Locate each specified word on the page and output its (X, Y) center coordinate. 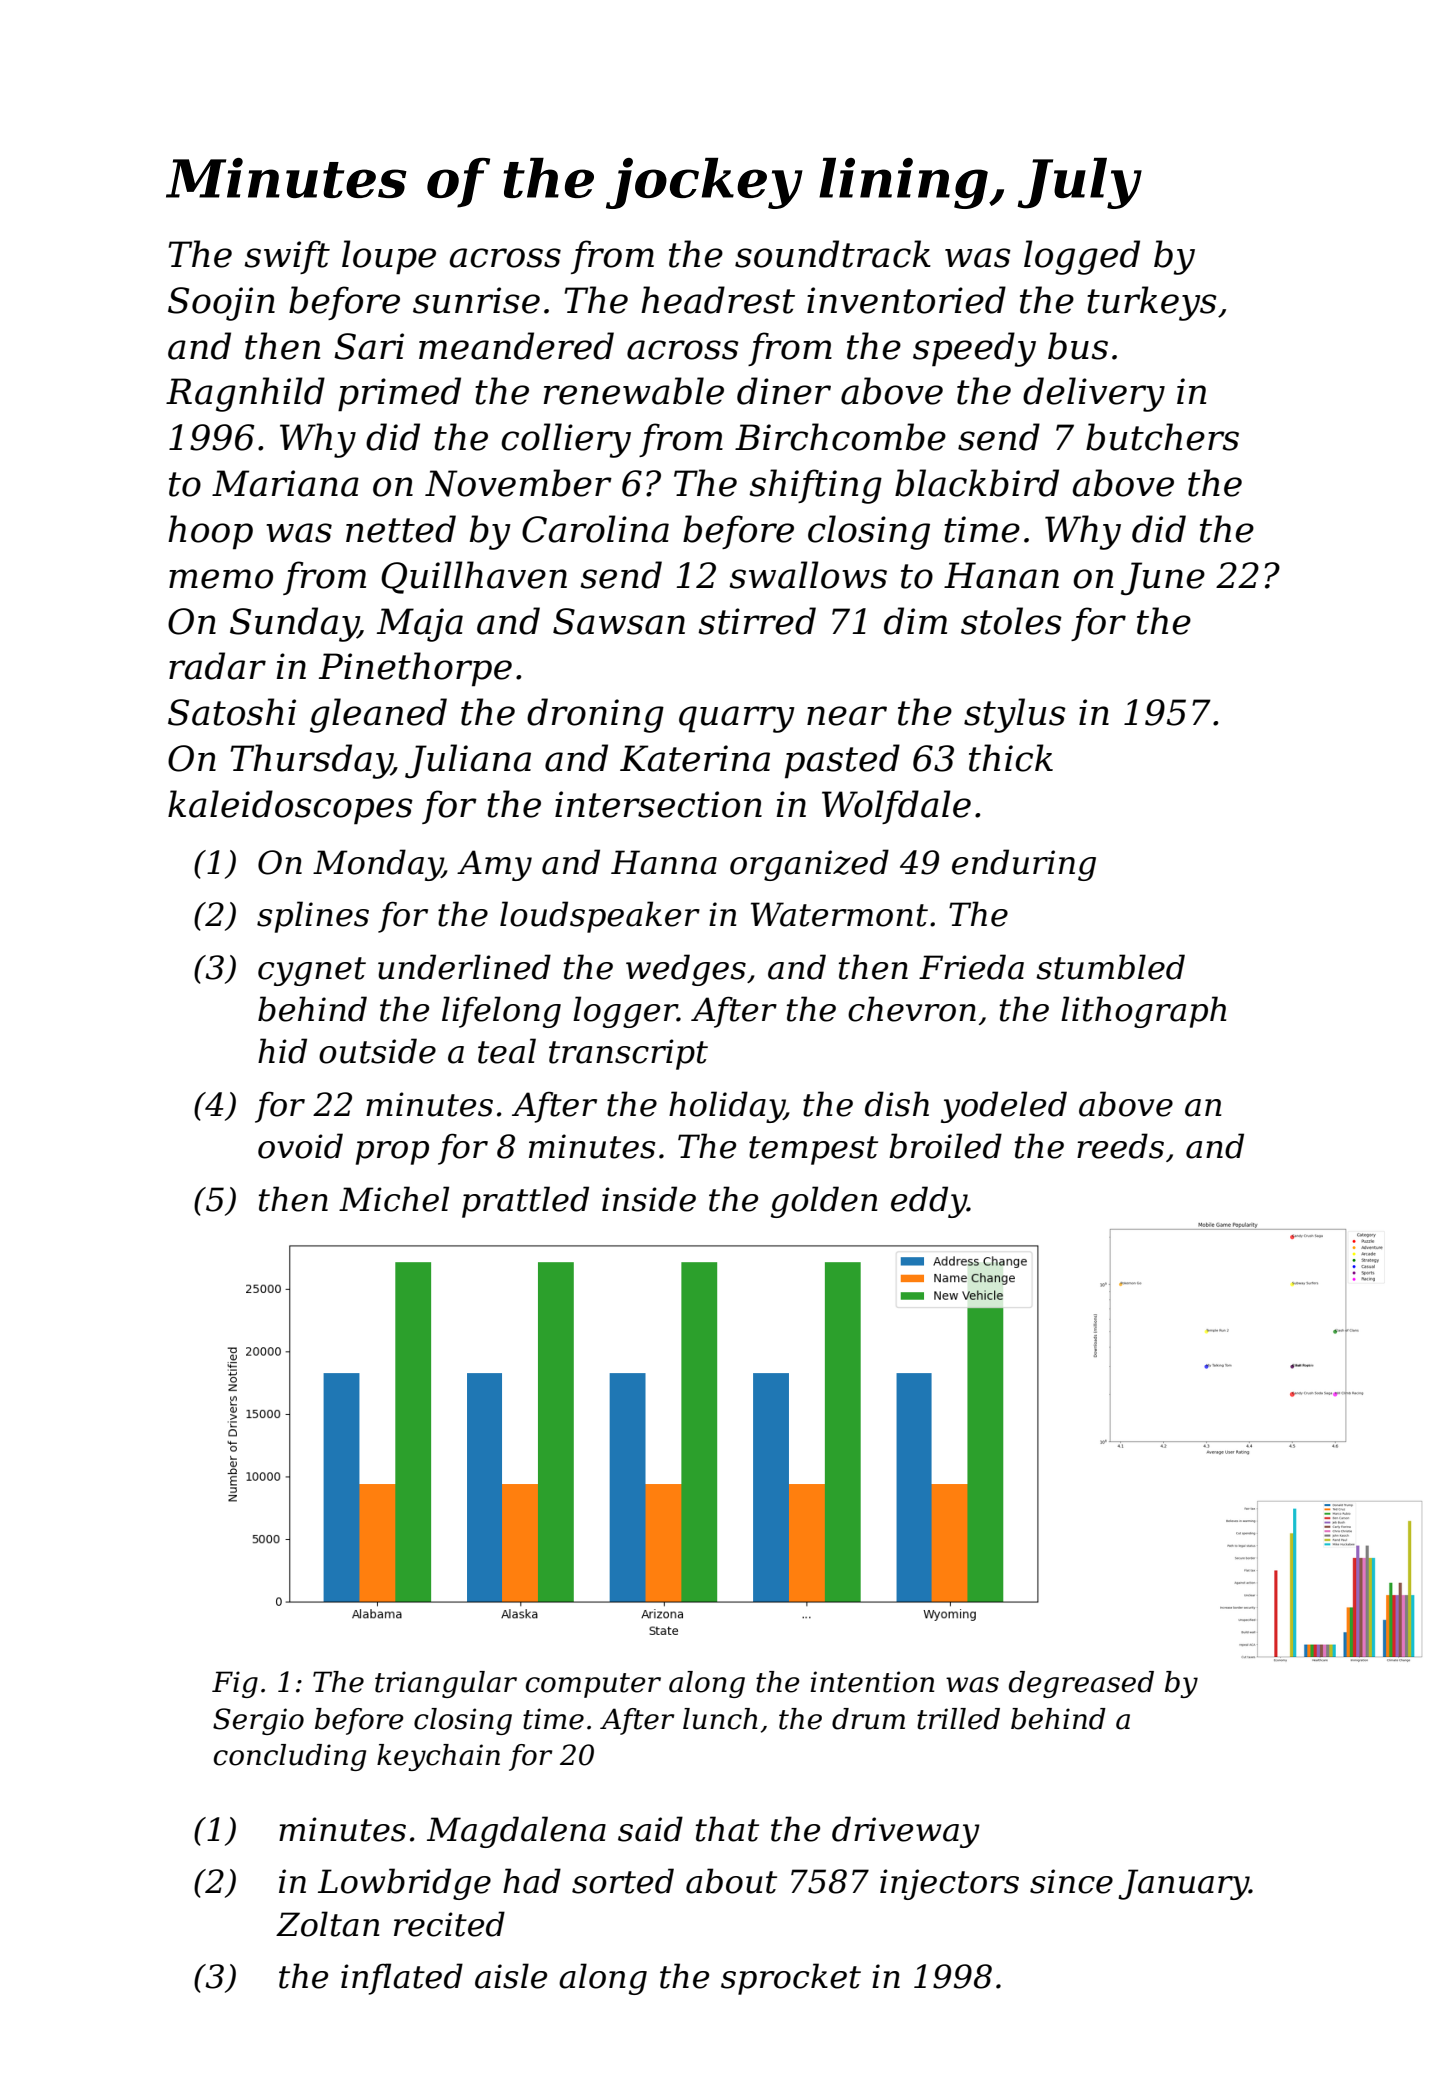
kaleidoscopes (290, 807)
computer (593, 1685)
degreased (1081, 1684)
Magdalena (516, 1832)
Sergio (258, 1721)
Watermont (839, 914)
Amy (494, 865)
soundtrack (833, 254)
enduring (1024, 865)
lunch (720, 1719)
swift (287, 257)
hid (282, 1051)
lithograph (1143, 1012)
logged (1082, 257)
